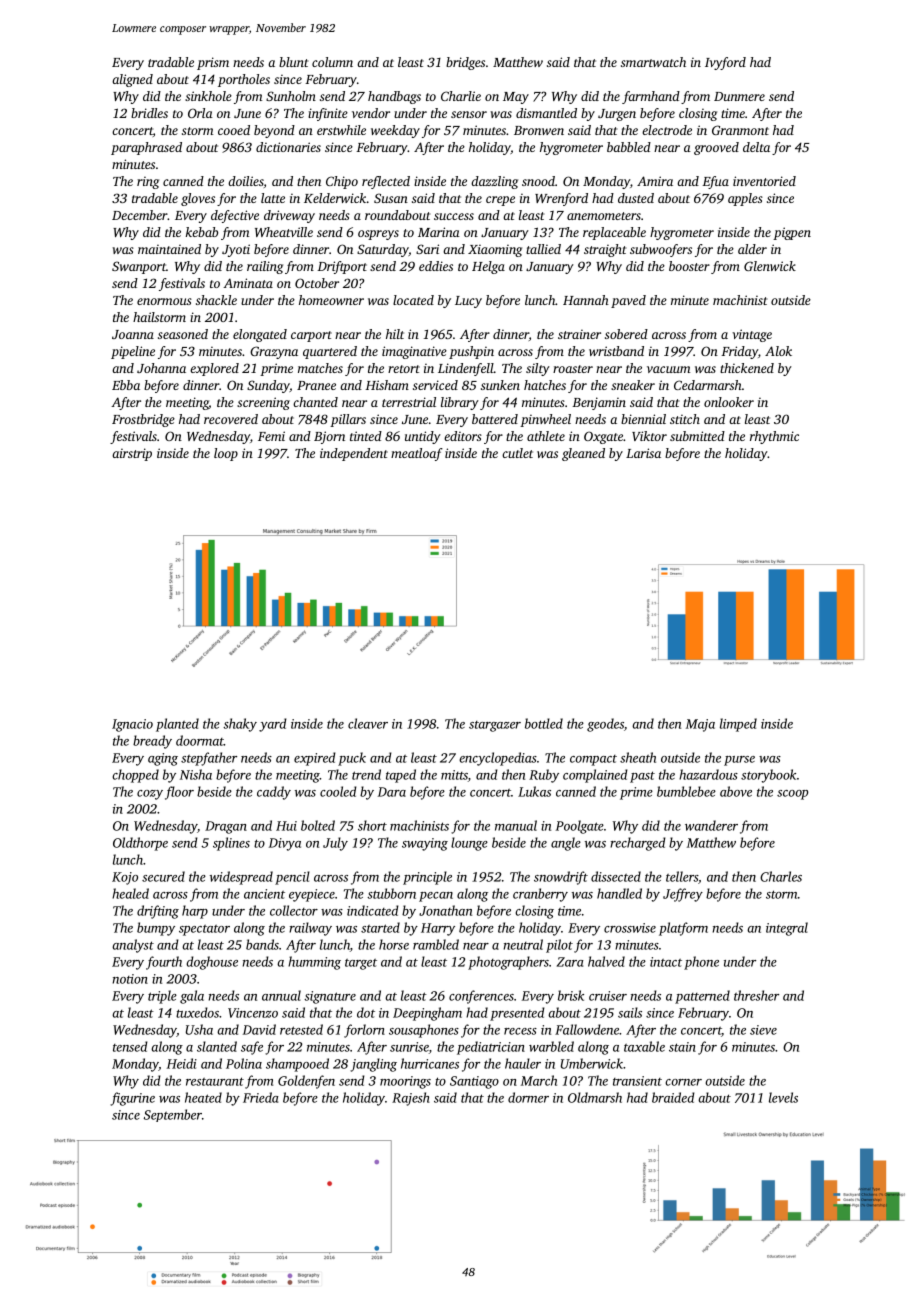 This screenshot has height=1308, width=924. What do you see at coordinates (135, 776) in the screenshot?
I see `chopped` at bounding box center [135, 776].
